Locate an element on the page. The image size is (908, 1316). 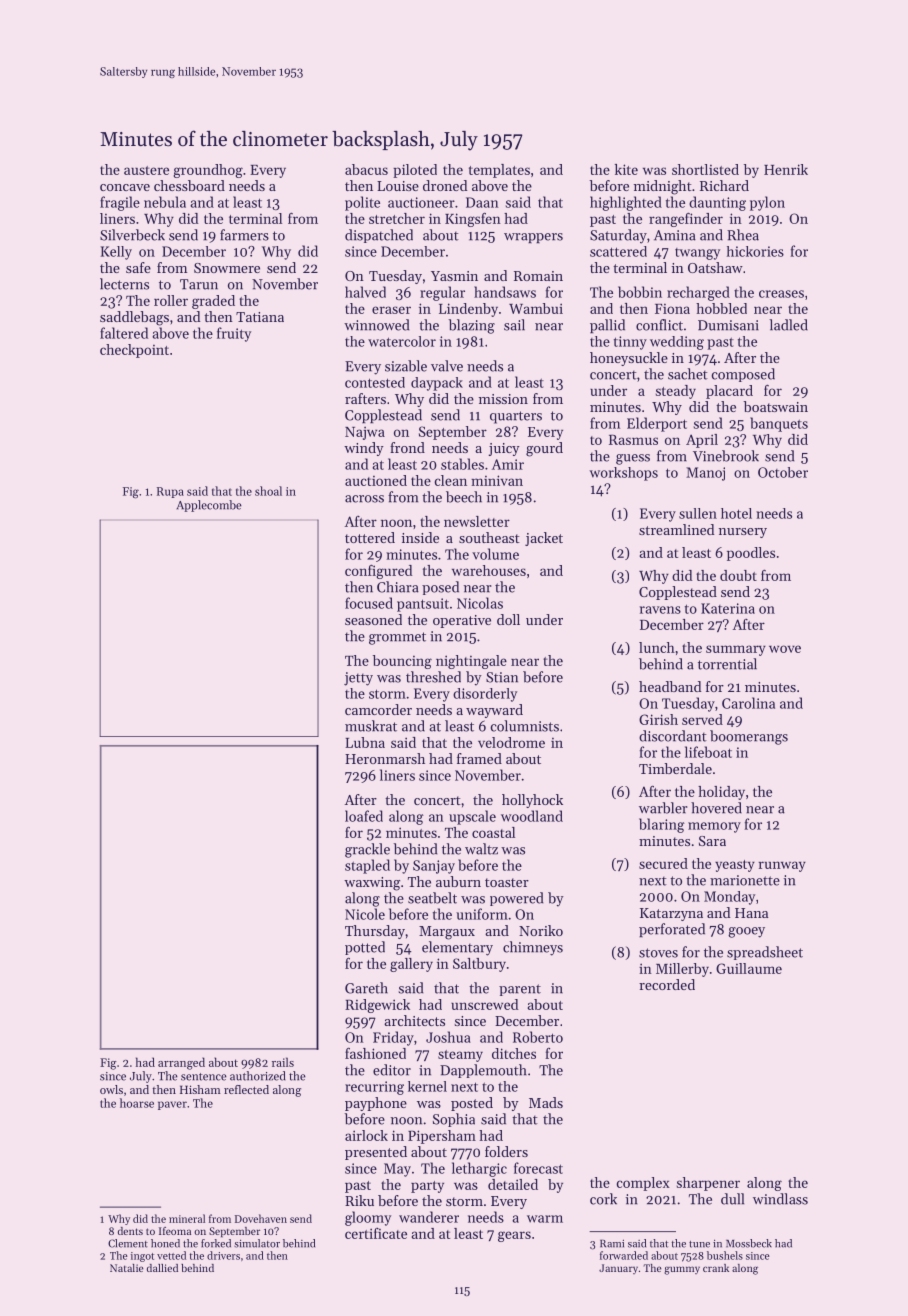
arranged is located at coordinates (181, 1063).
